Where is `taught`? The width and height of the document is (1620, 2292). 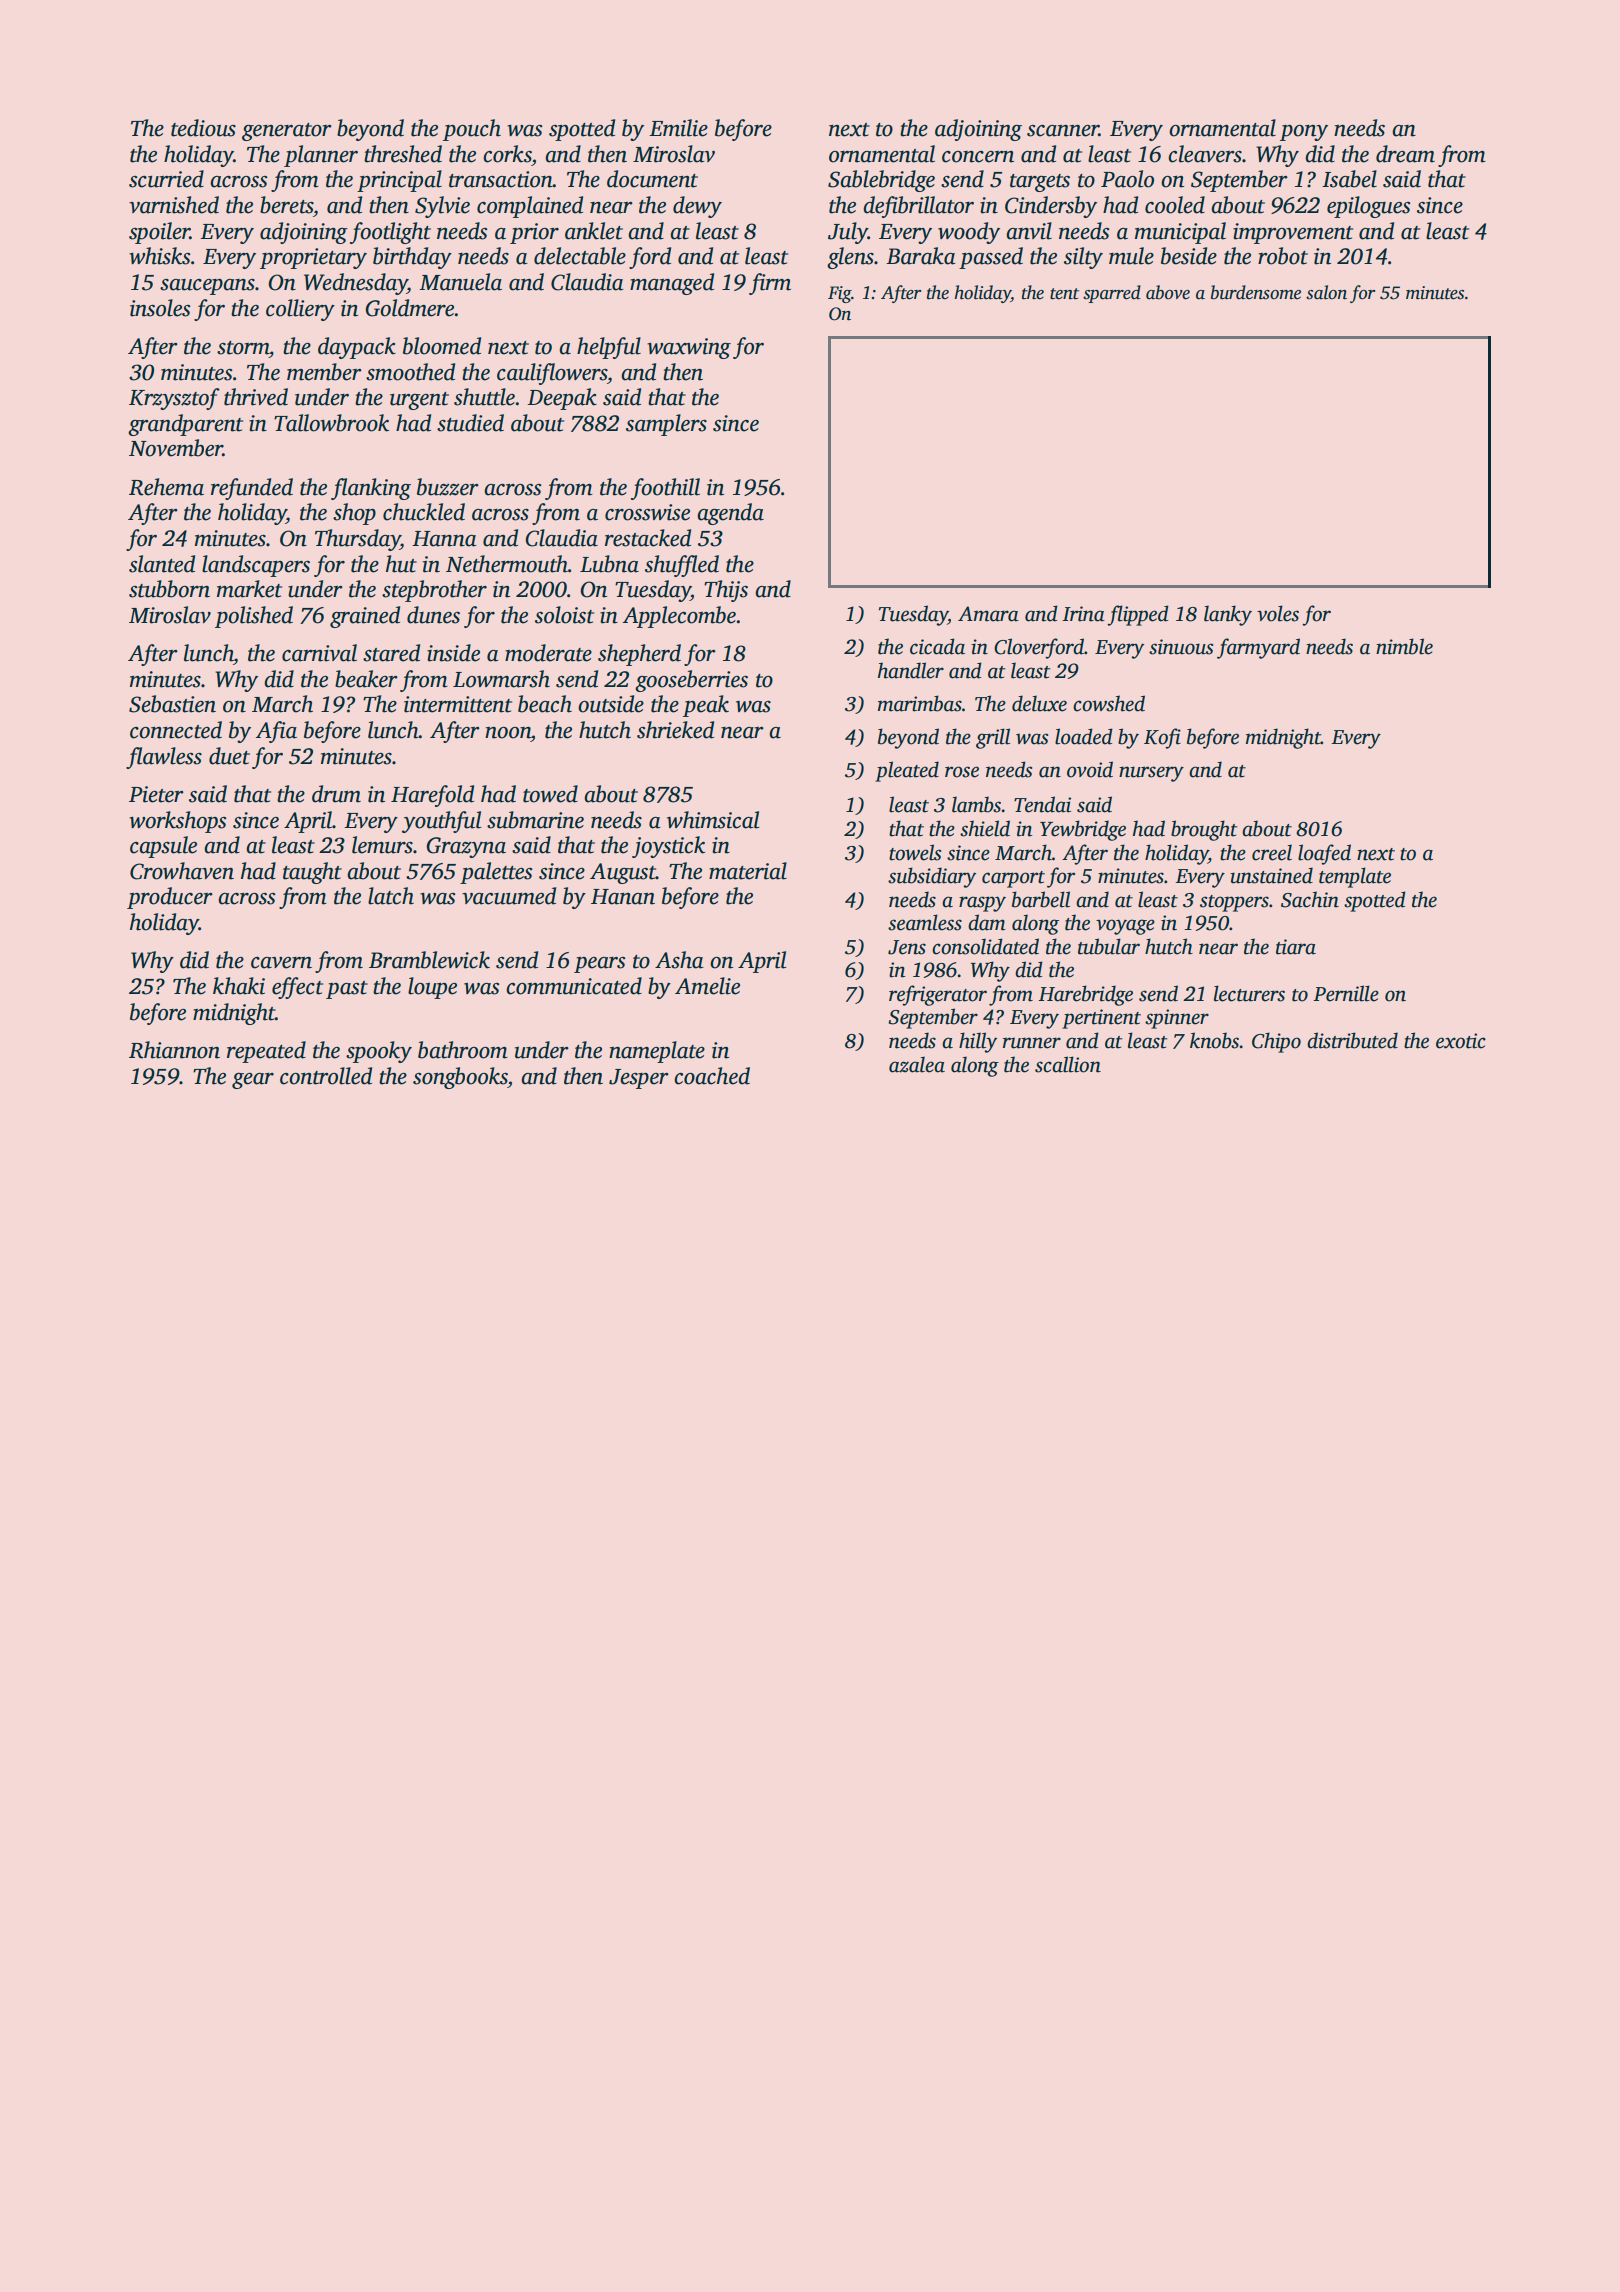 taught is located at coordinates (312, 873).
